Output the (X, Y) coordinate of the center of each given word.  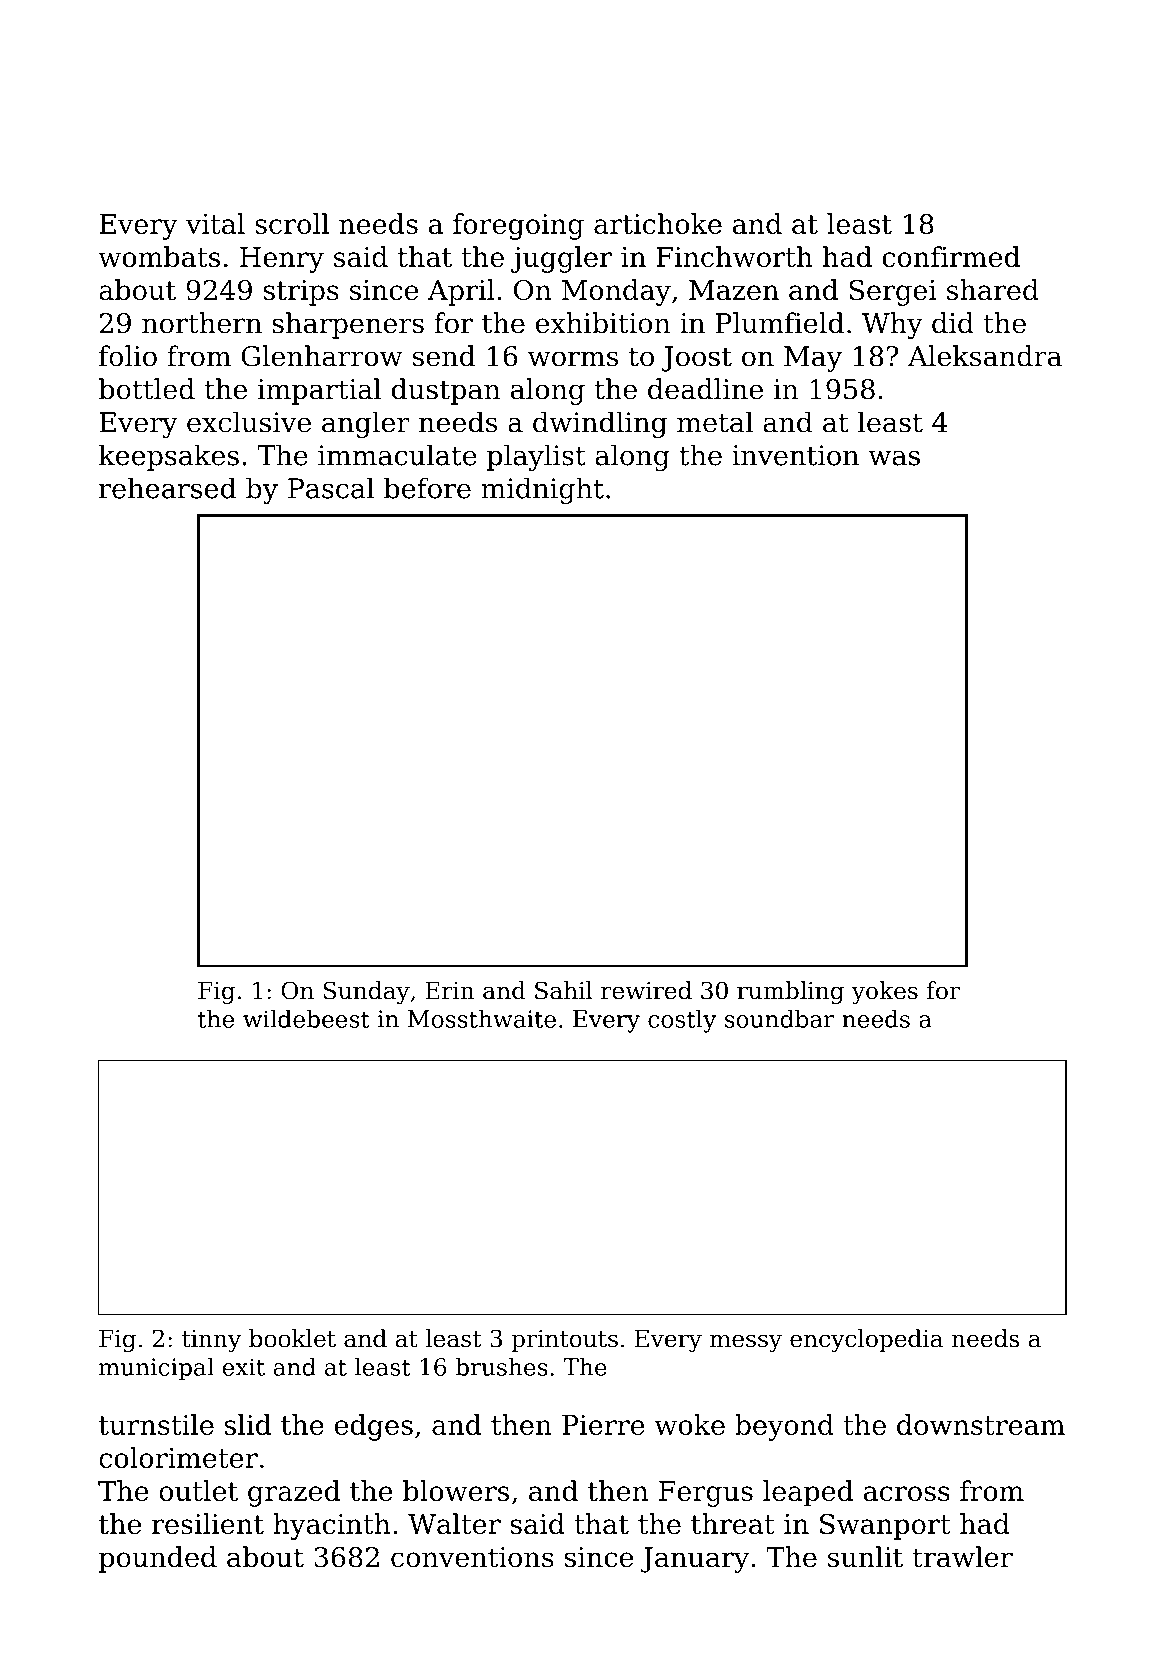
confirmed (951, 256)
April (461, 292)
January (695, 1560)
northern (202, 323)
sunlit (865, 1557)
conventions (472, 1557)
